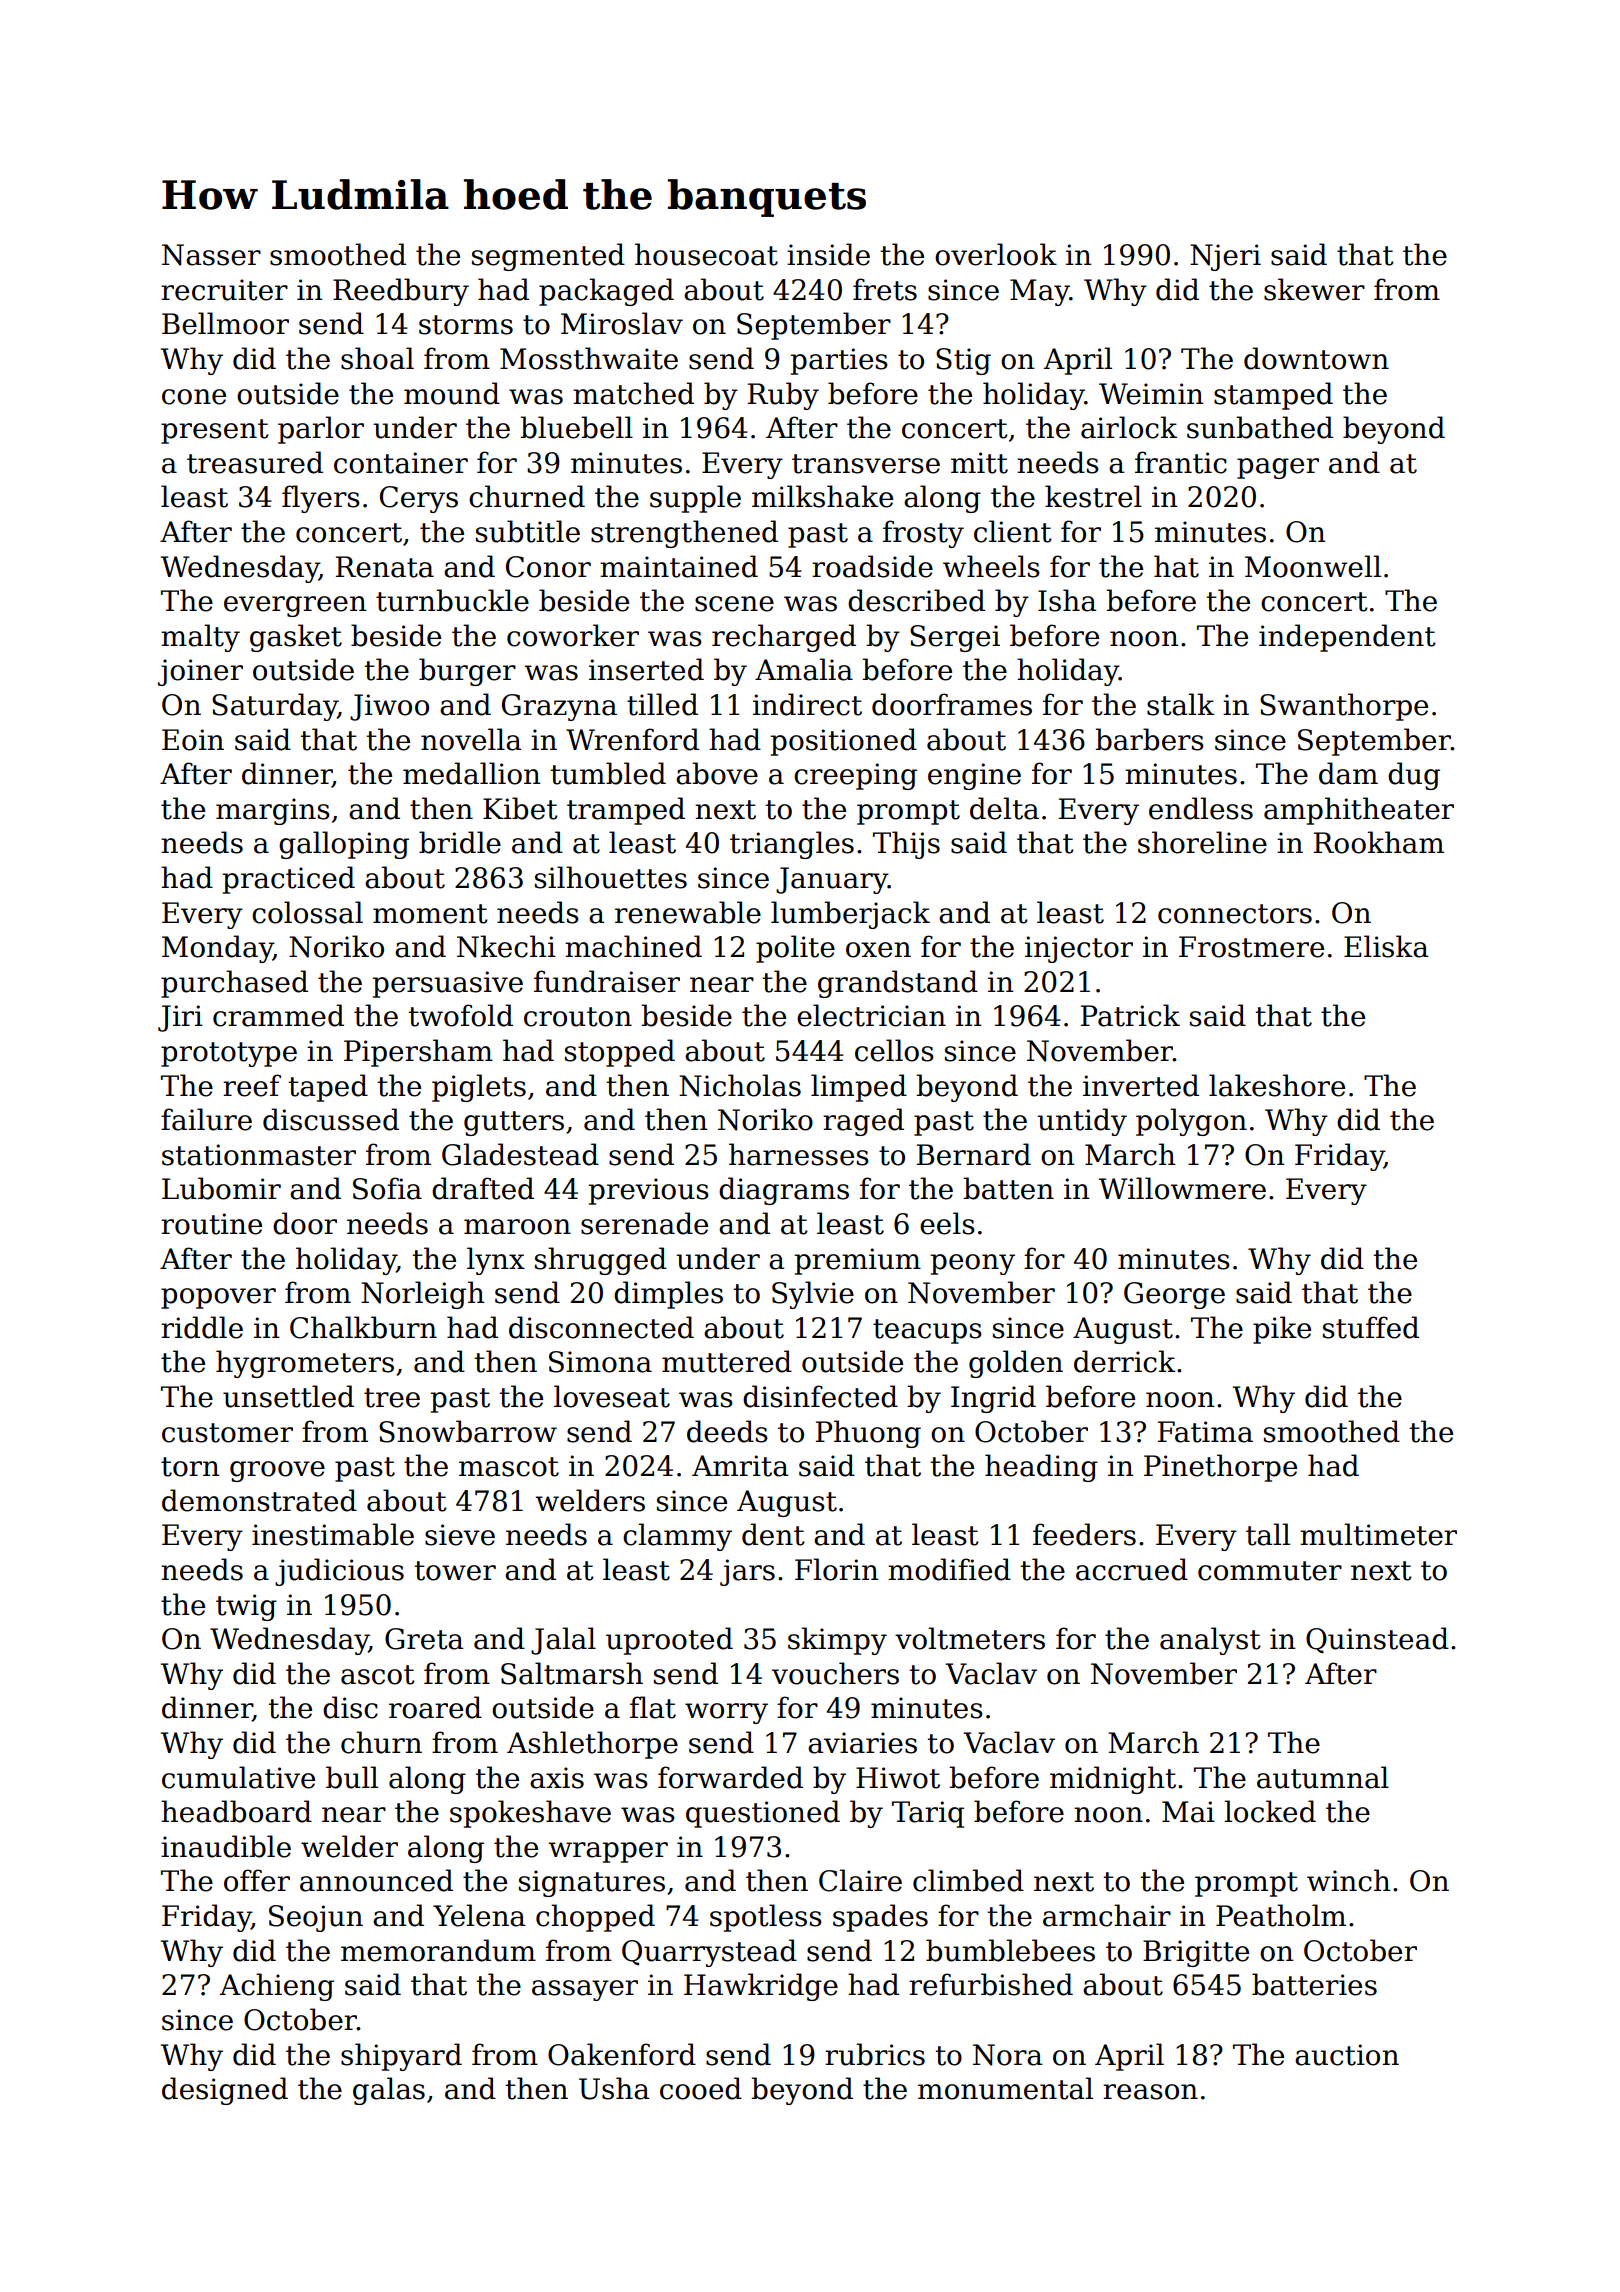 The width and height of the screenshot is (1620, 2292). I want to click on subtitle, so click(528, 531).
